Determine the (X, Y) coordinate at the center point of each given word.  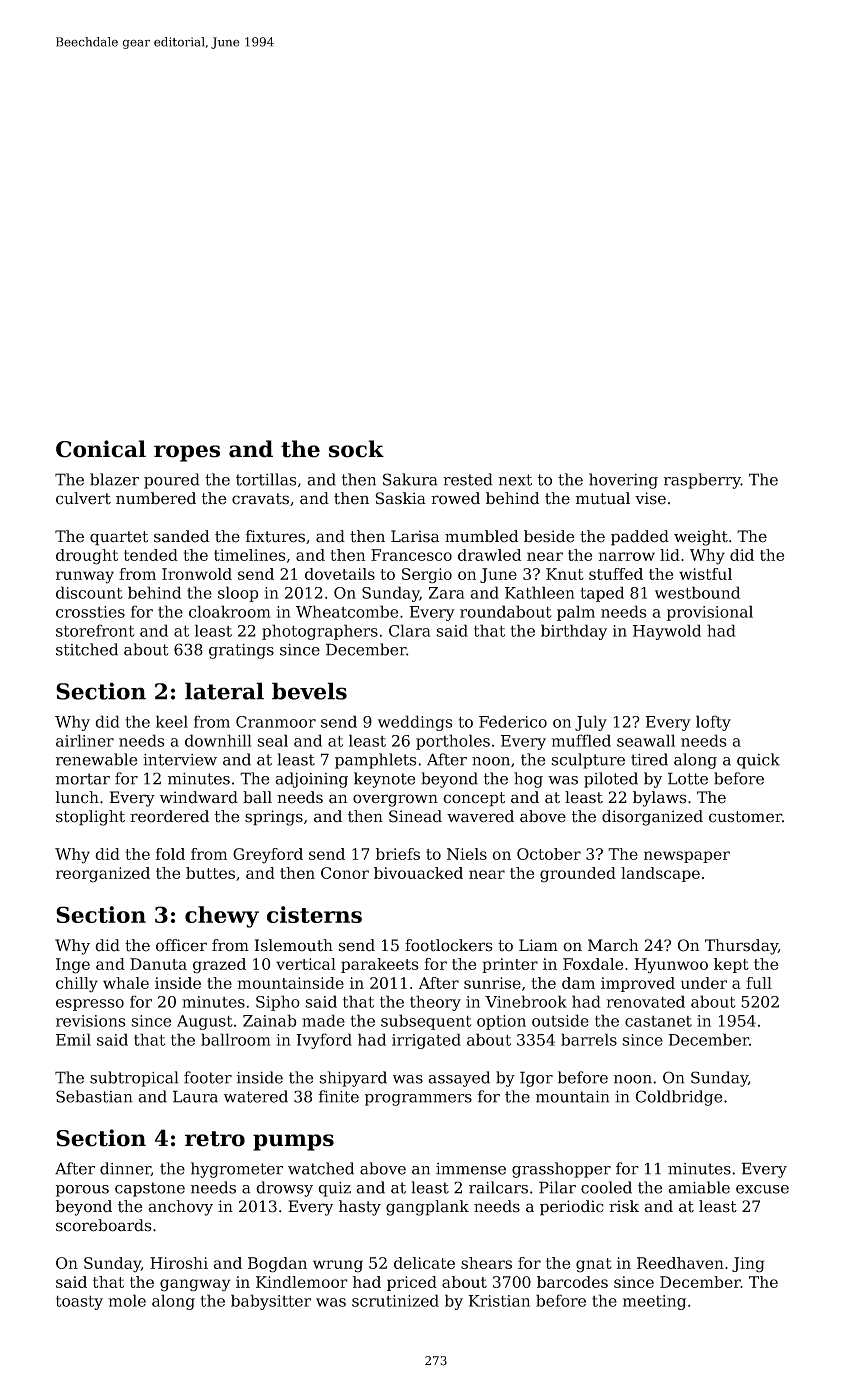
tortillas (266, 479)
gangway (195, 1285)
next (515, 480)
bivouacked (418, 873)
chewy (222, 917)
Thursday (741, 947)
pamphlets (375, 761)
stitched (87, 649)
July (591, 723)
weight (701, 538)
